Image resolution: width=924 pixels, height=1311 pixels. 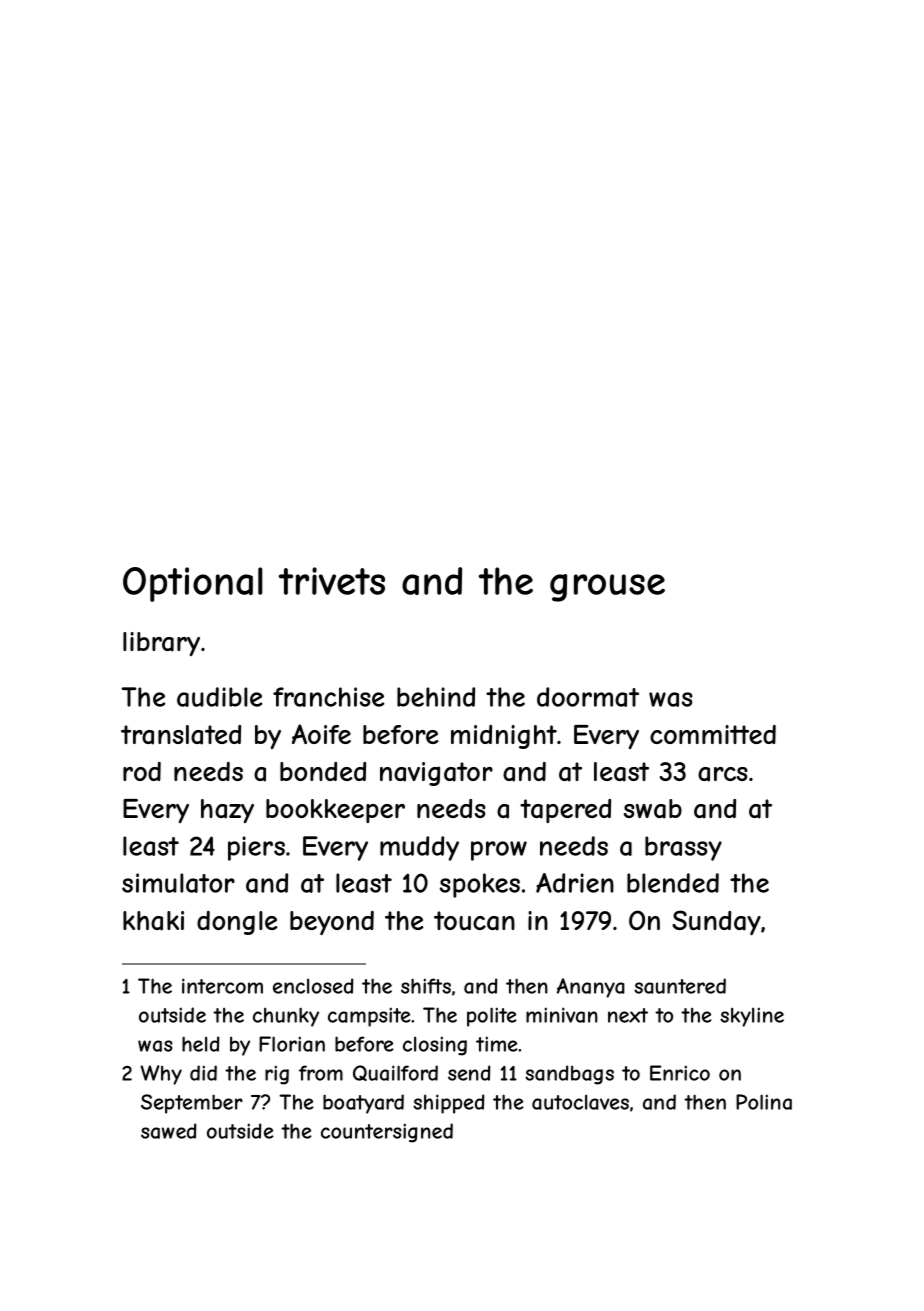 I want to click on trivets, so click(x=332, y=581).
